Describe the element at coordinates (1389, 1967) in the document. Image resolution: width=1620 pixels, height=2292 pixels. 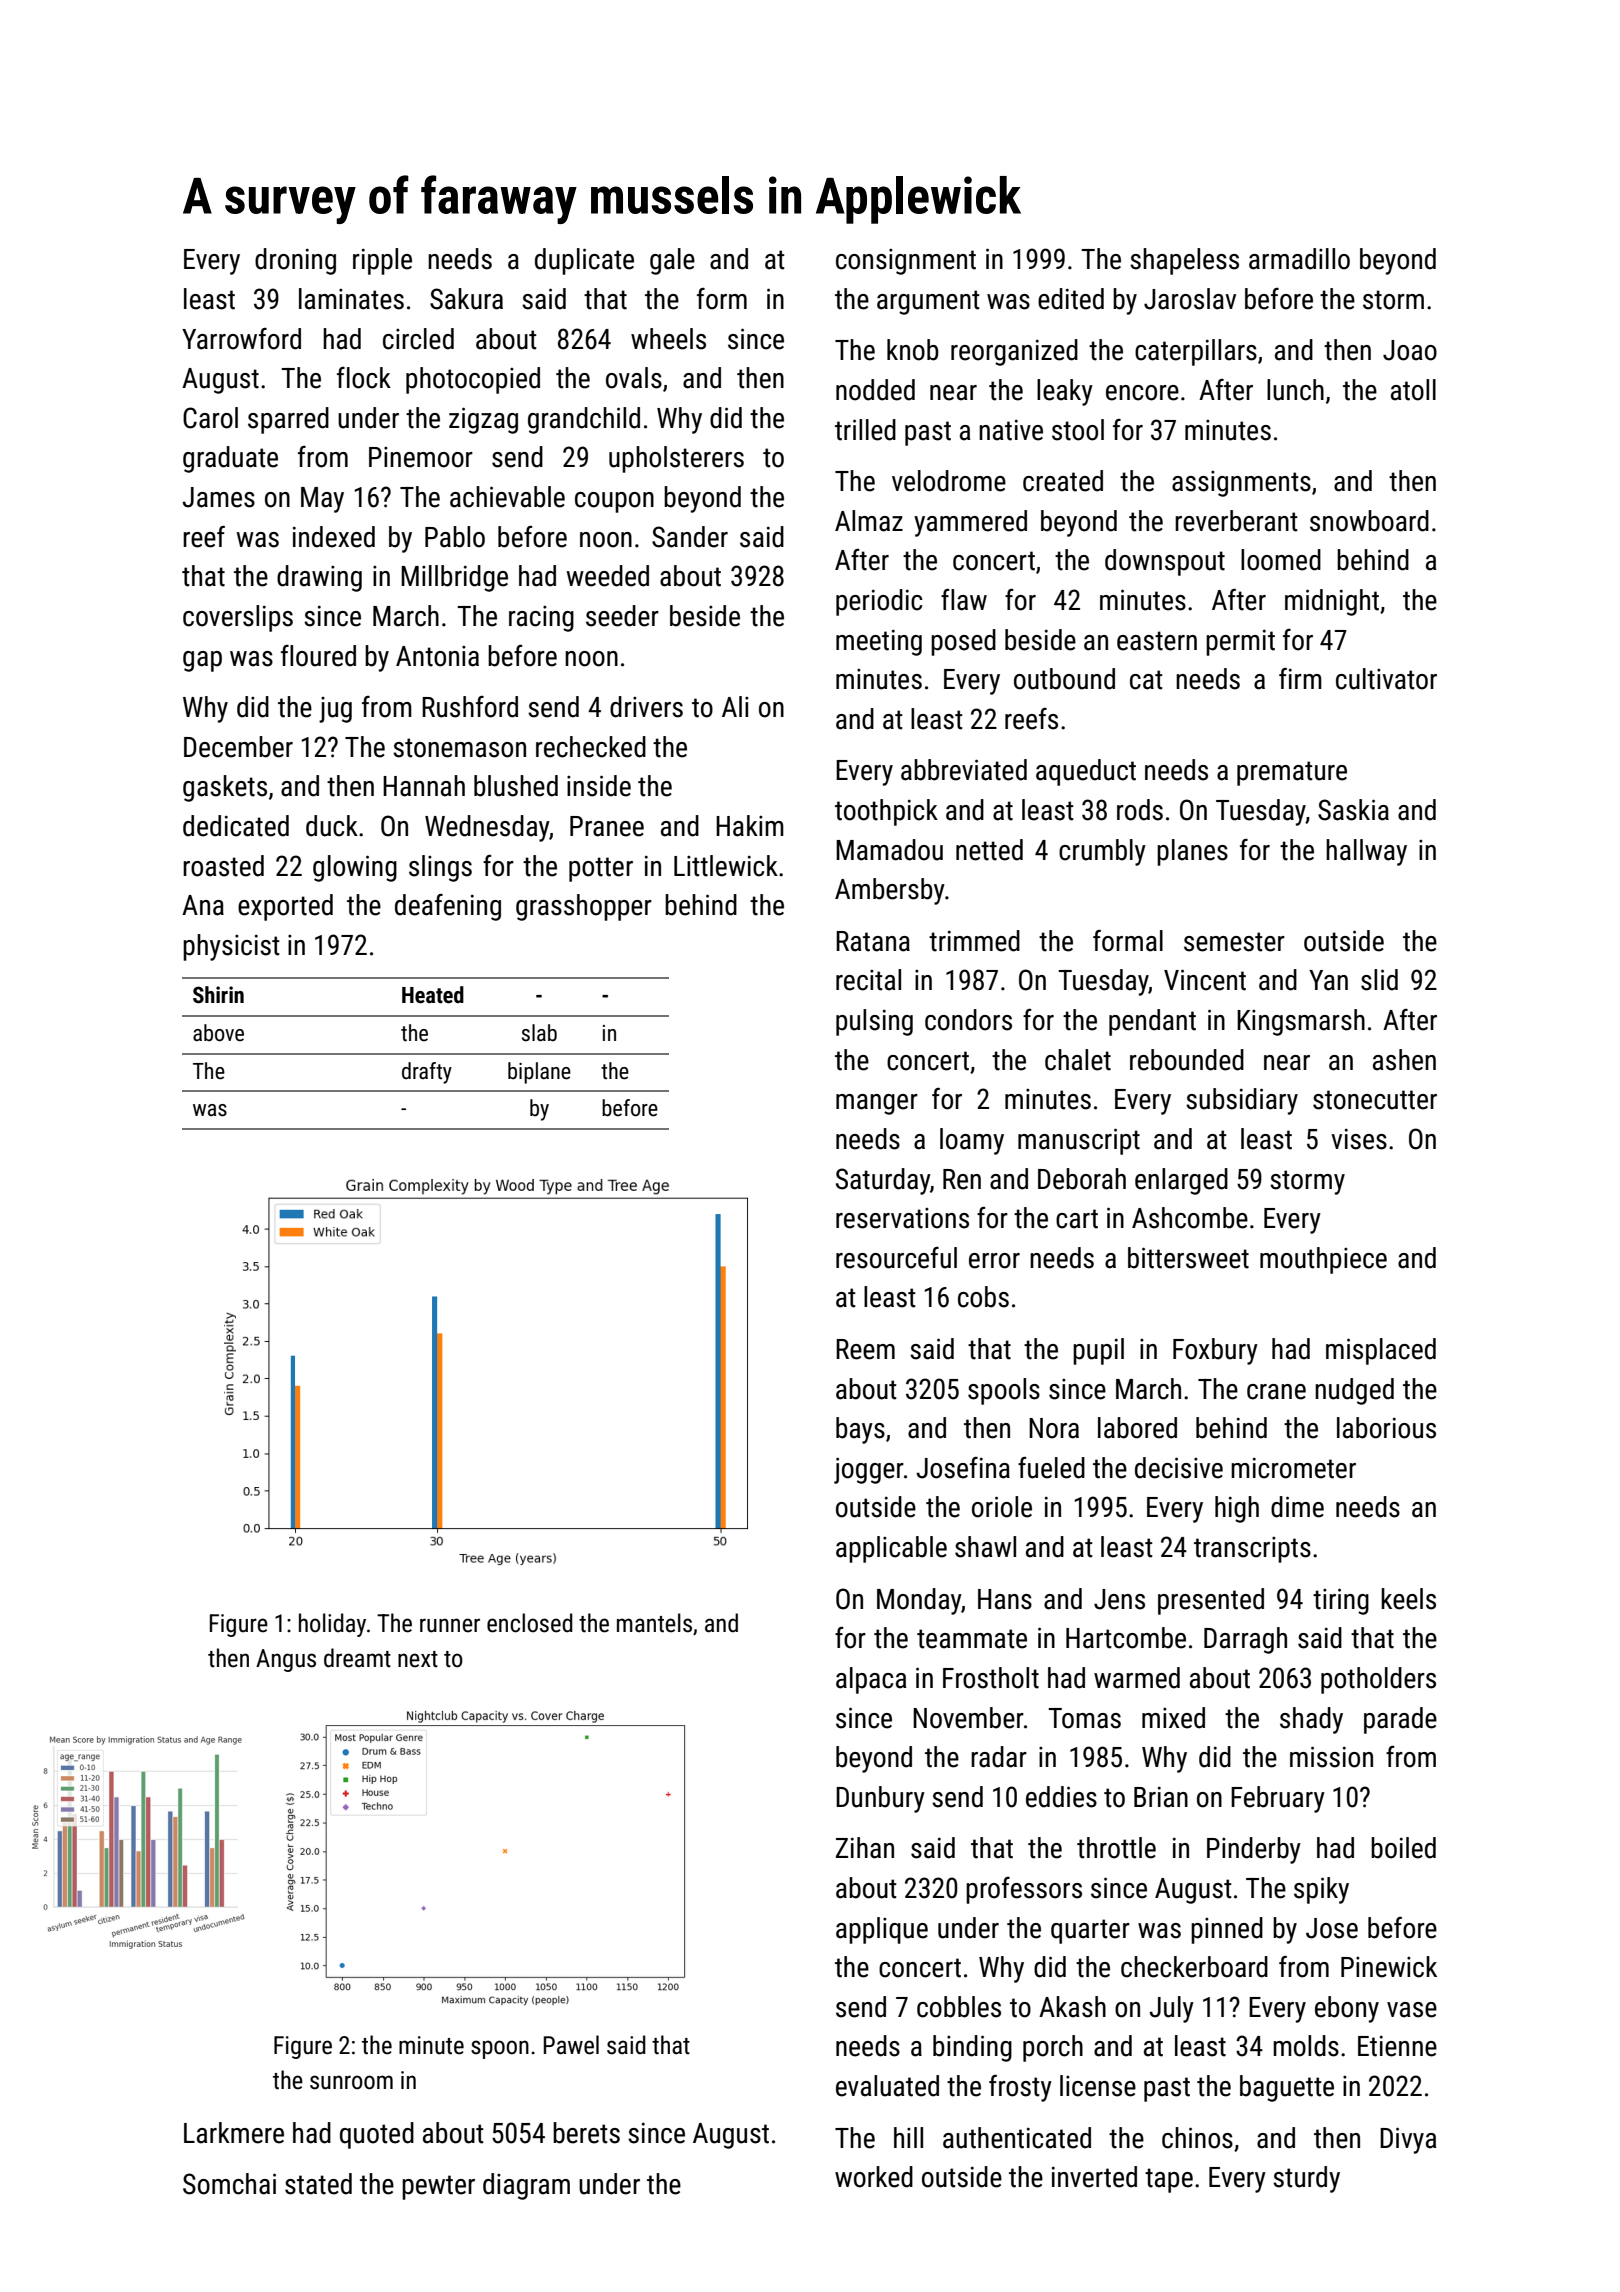
I see `Pinewick` at that location.
